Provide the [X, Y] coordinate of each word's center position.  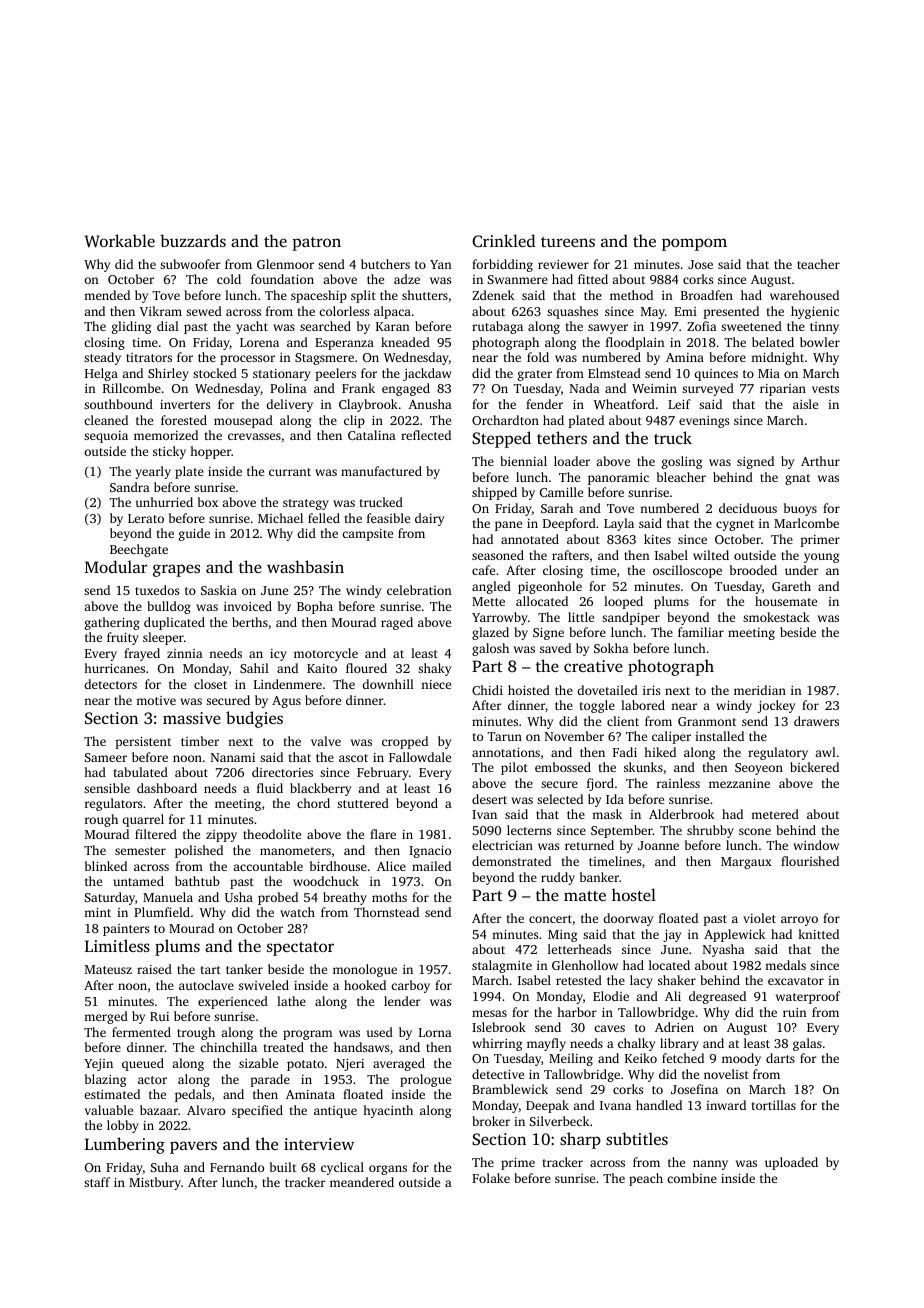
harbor [577, 1012]
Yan [441, 264]
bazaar [159, 1110]
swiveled [264, 985]
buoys [800, 509]
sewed [204, 311]
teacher [818, 264]
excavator [796, 981]
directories [282, 772]
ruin [795, 1012]
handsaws [361, 1047]
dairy [429, 519]
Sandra [130, 487]
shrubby [710, 831]
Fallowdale [420, 757]
